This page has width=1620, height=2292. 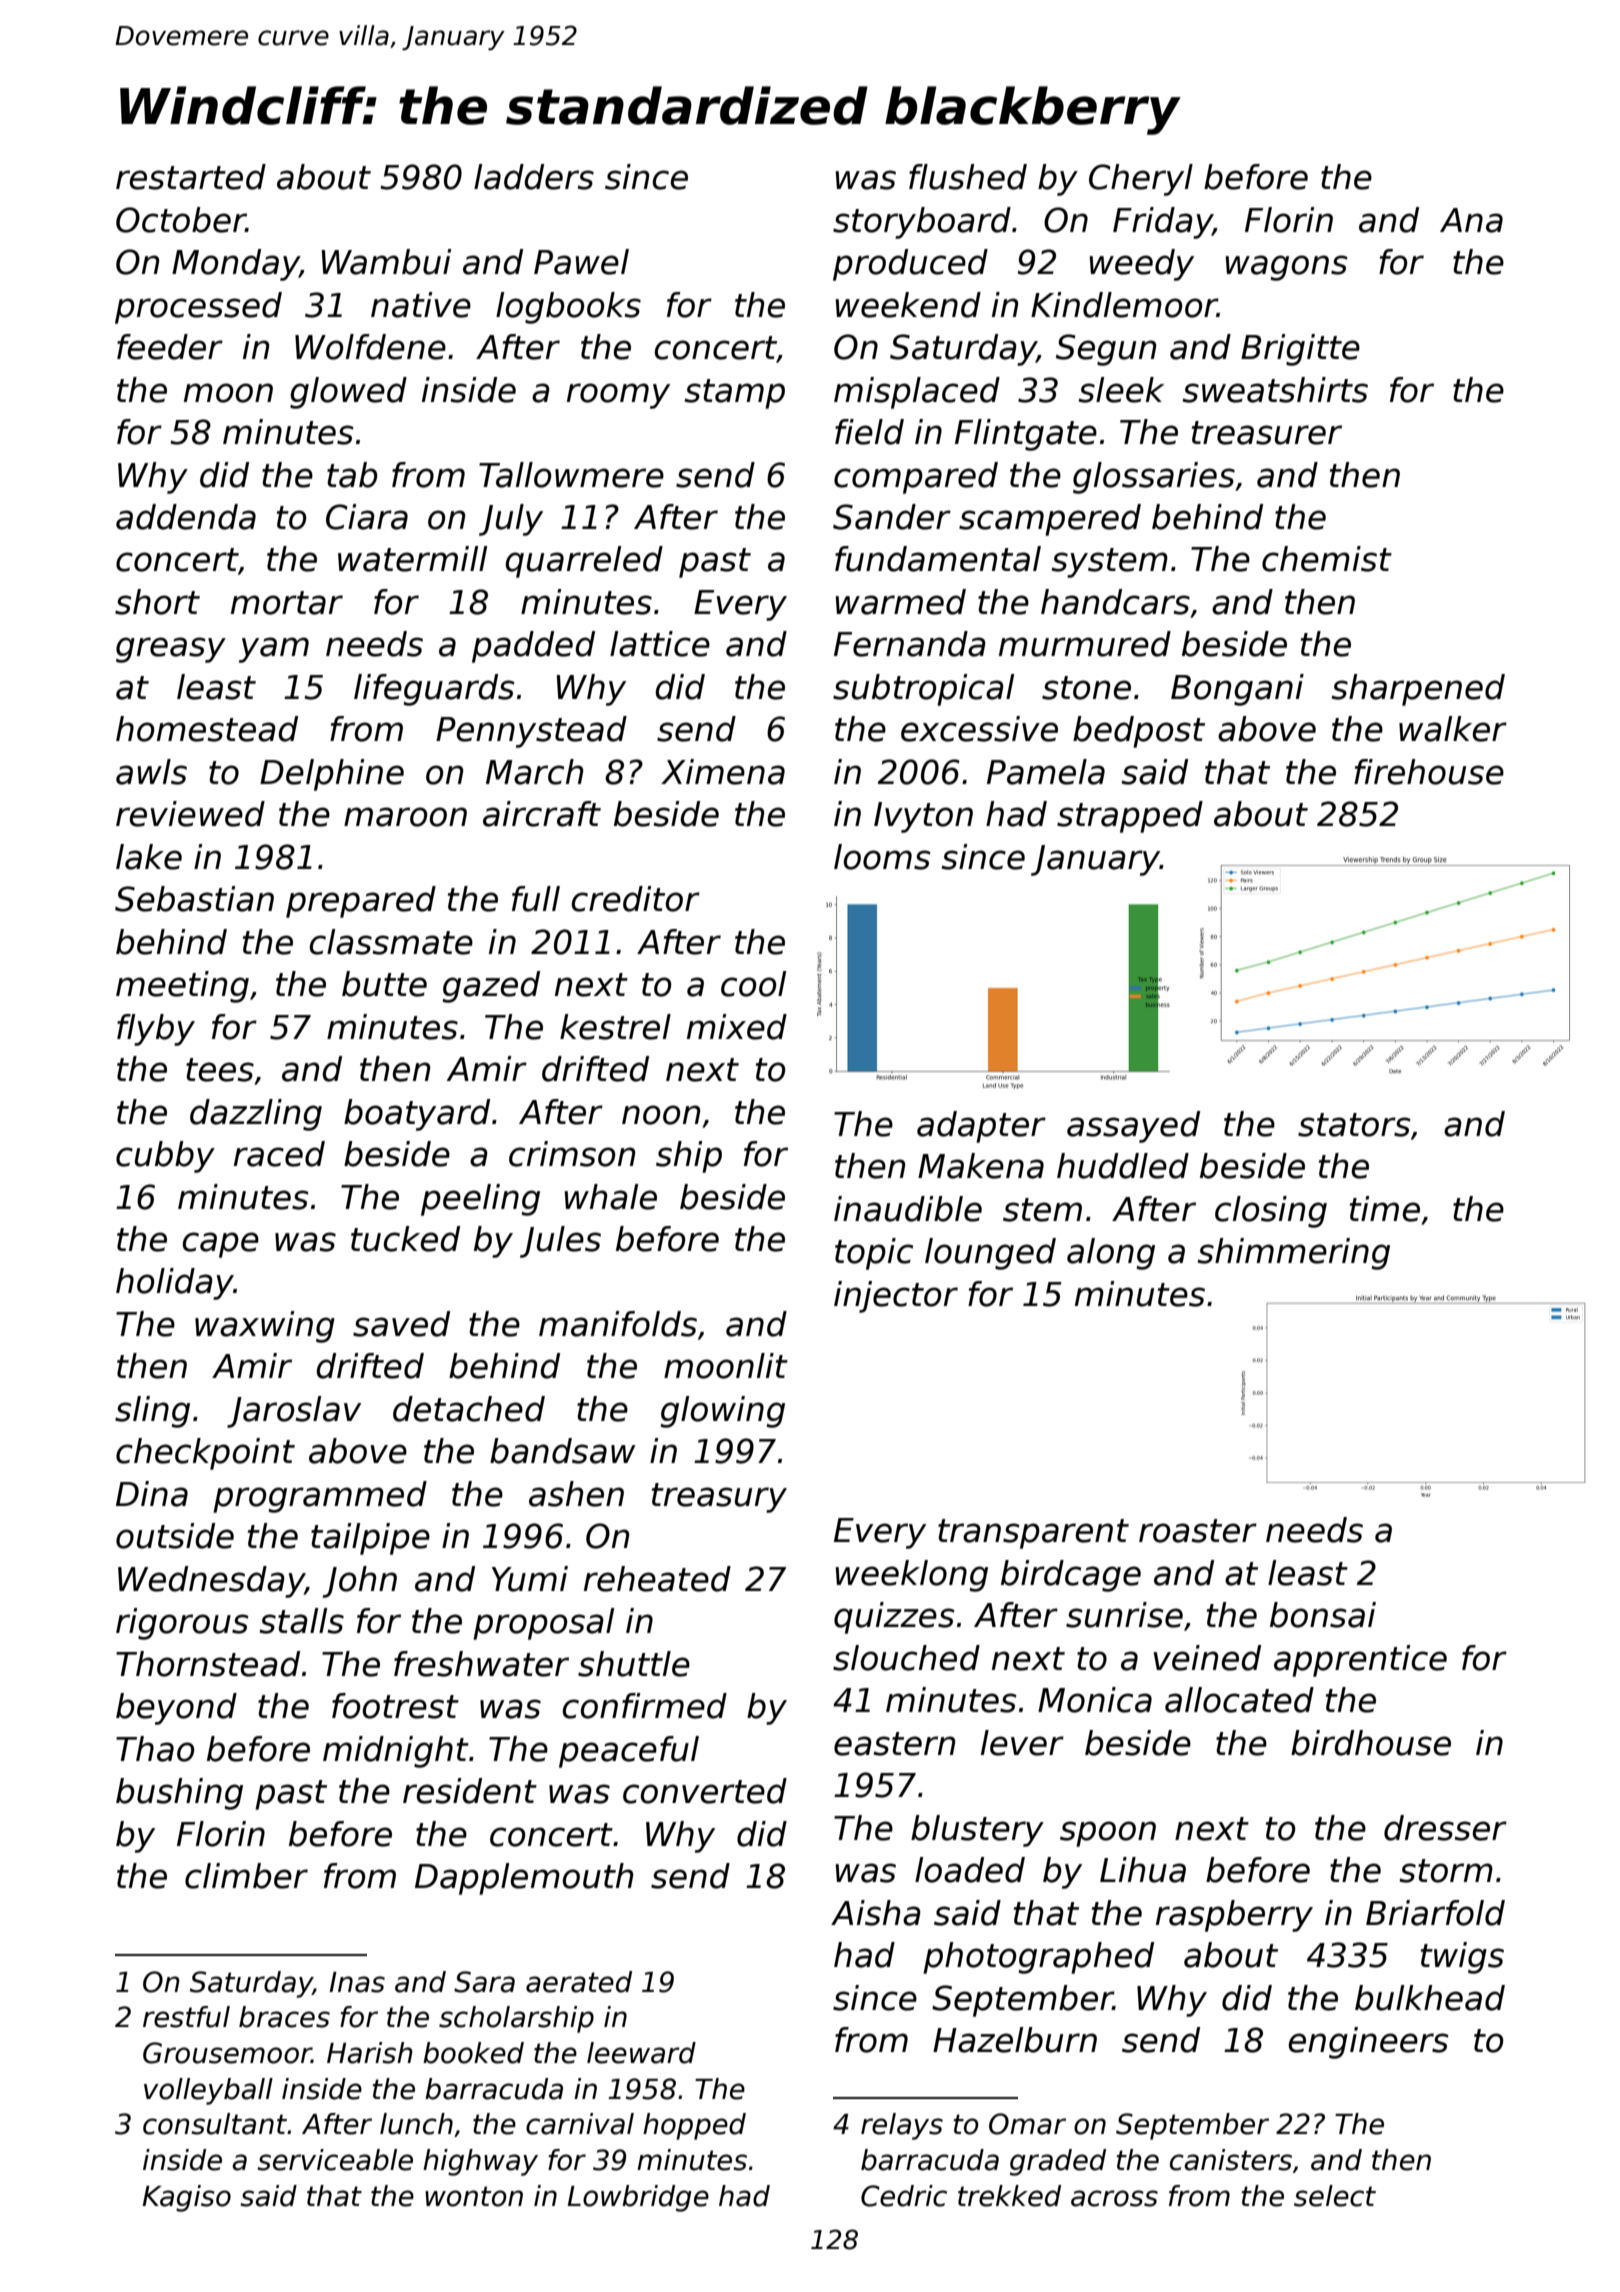 I want to click on Pawel, so click(x=581, y=262).
